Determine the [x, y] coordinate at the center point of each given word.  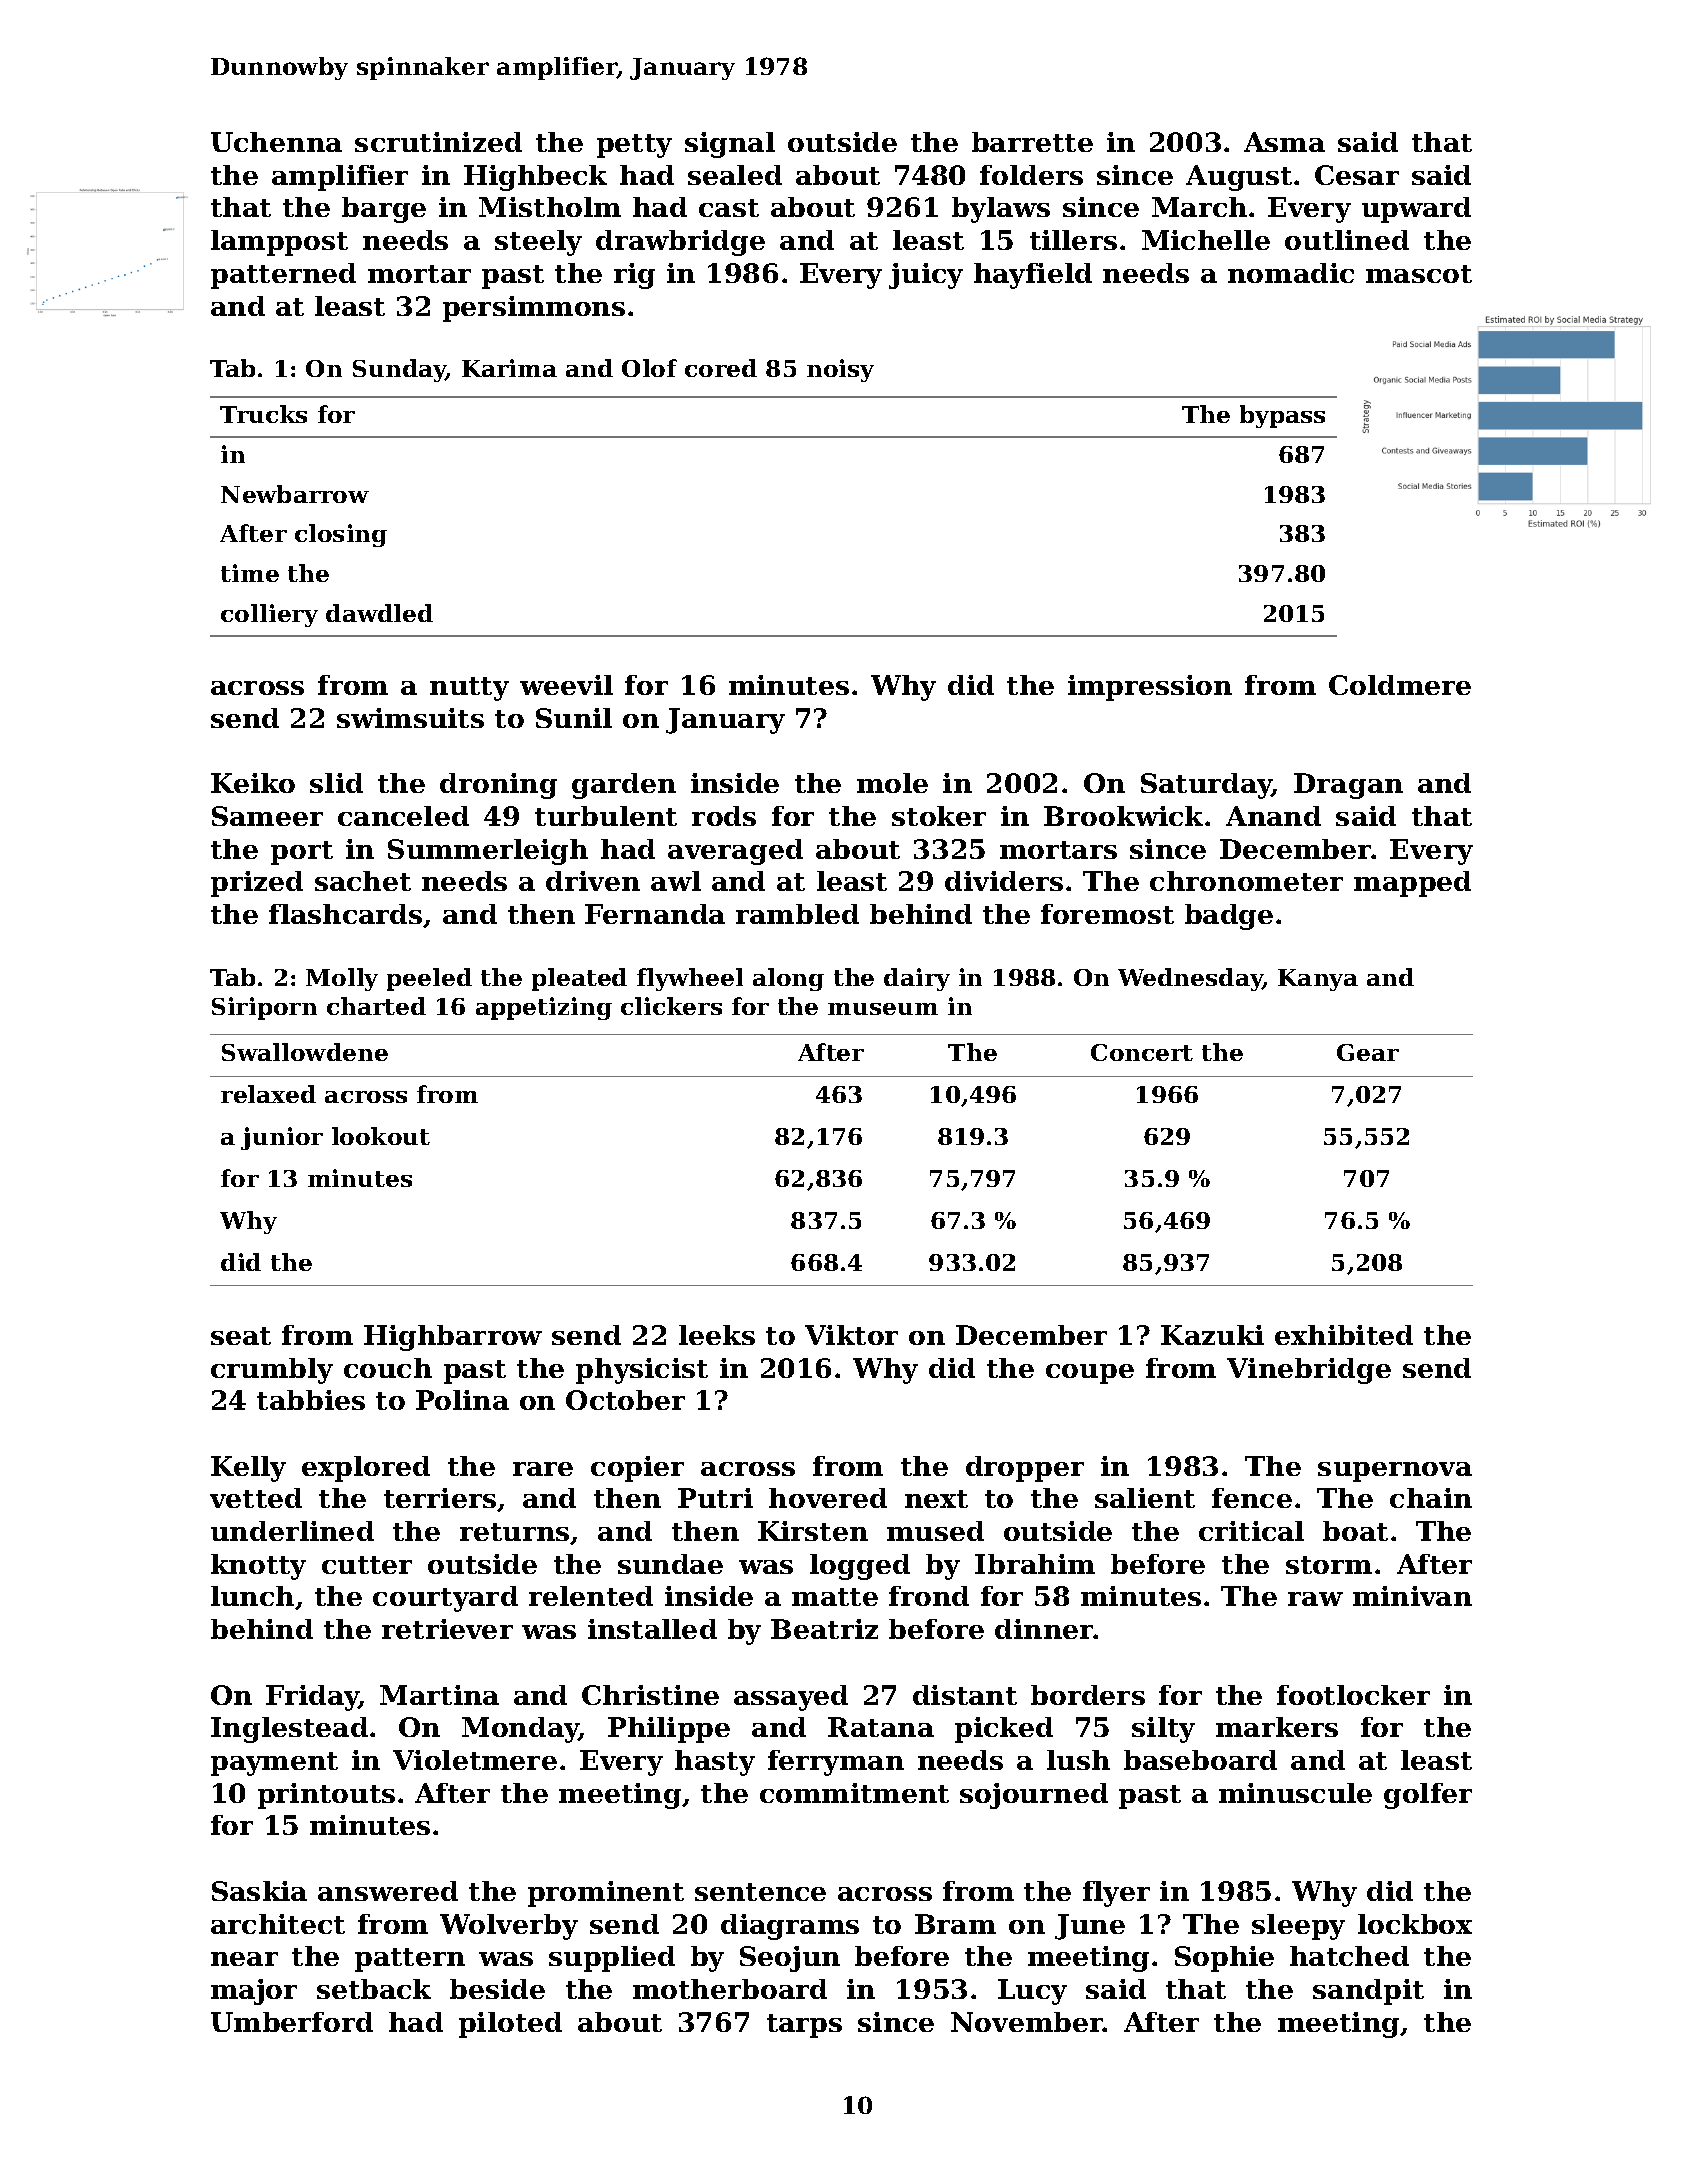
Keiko [253, 783]
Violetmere [475, 1760]
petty [634, 146]
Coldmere [1400, 685]
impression [1150, 688]
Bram [955, 1924]
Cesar [1357, 175]
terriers [440, 1498]
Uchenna [276, 142]
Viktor [851, 1335]
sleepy [1298, 1927]
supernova [1395, 1472]
